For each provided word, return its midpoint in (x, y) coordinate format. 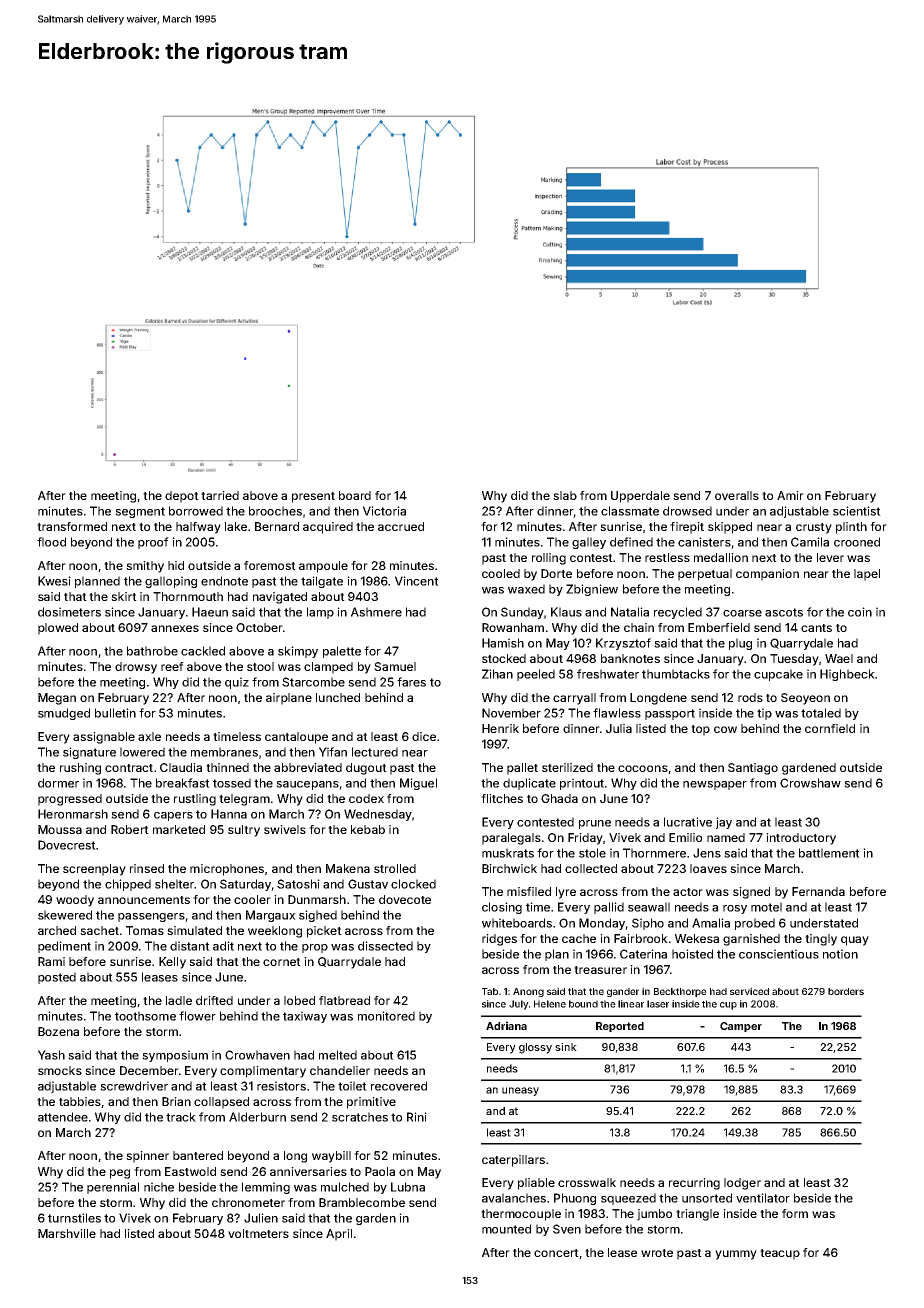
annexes (175, 628)
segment (140, 512)
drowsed (687, 511)
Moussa (60, 829)
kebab (368, 829)
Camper (741, 1027)
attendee (63, 1117)
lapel (867, 575)
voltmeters (258, 1233)
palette (342, 652)
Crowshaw (810, 783)
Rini (417, 1117)
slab (565, 495)
